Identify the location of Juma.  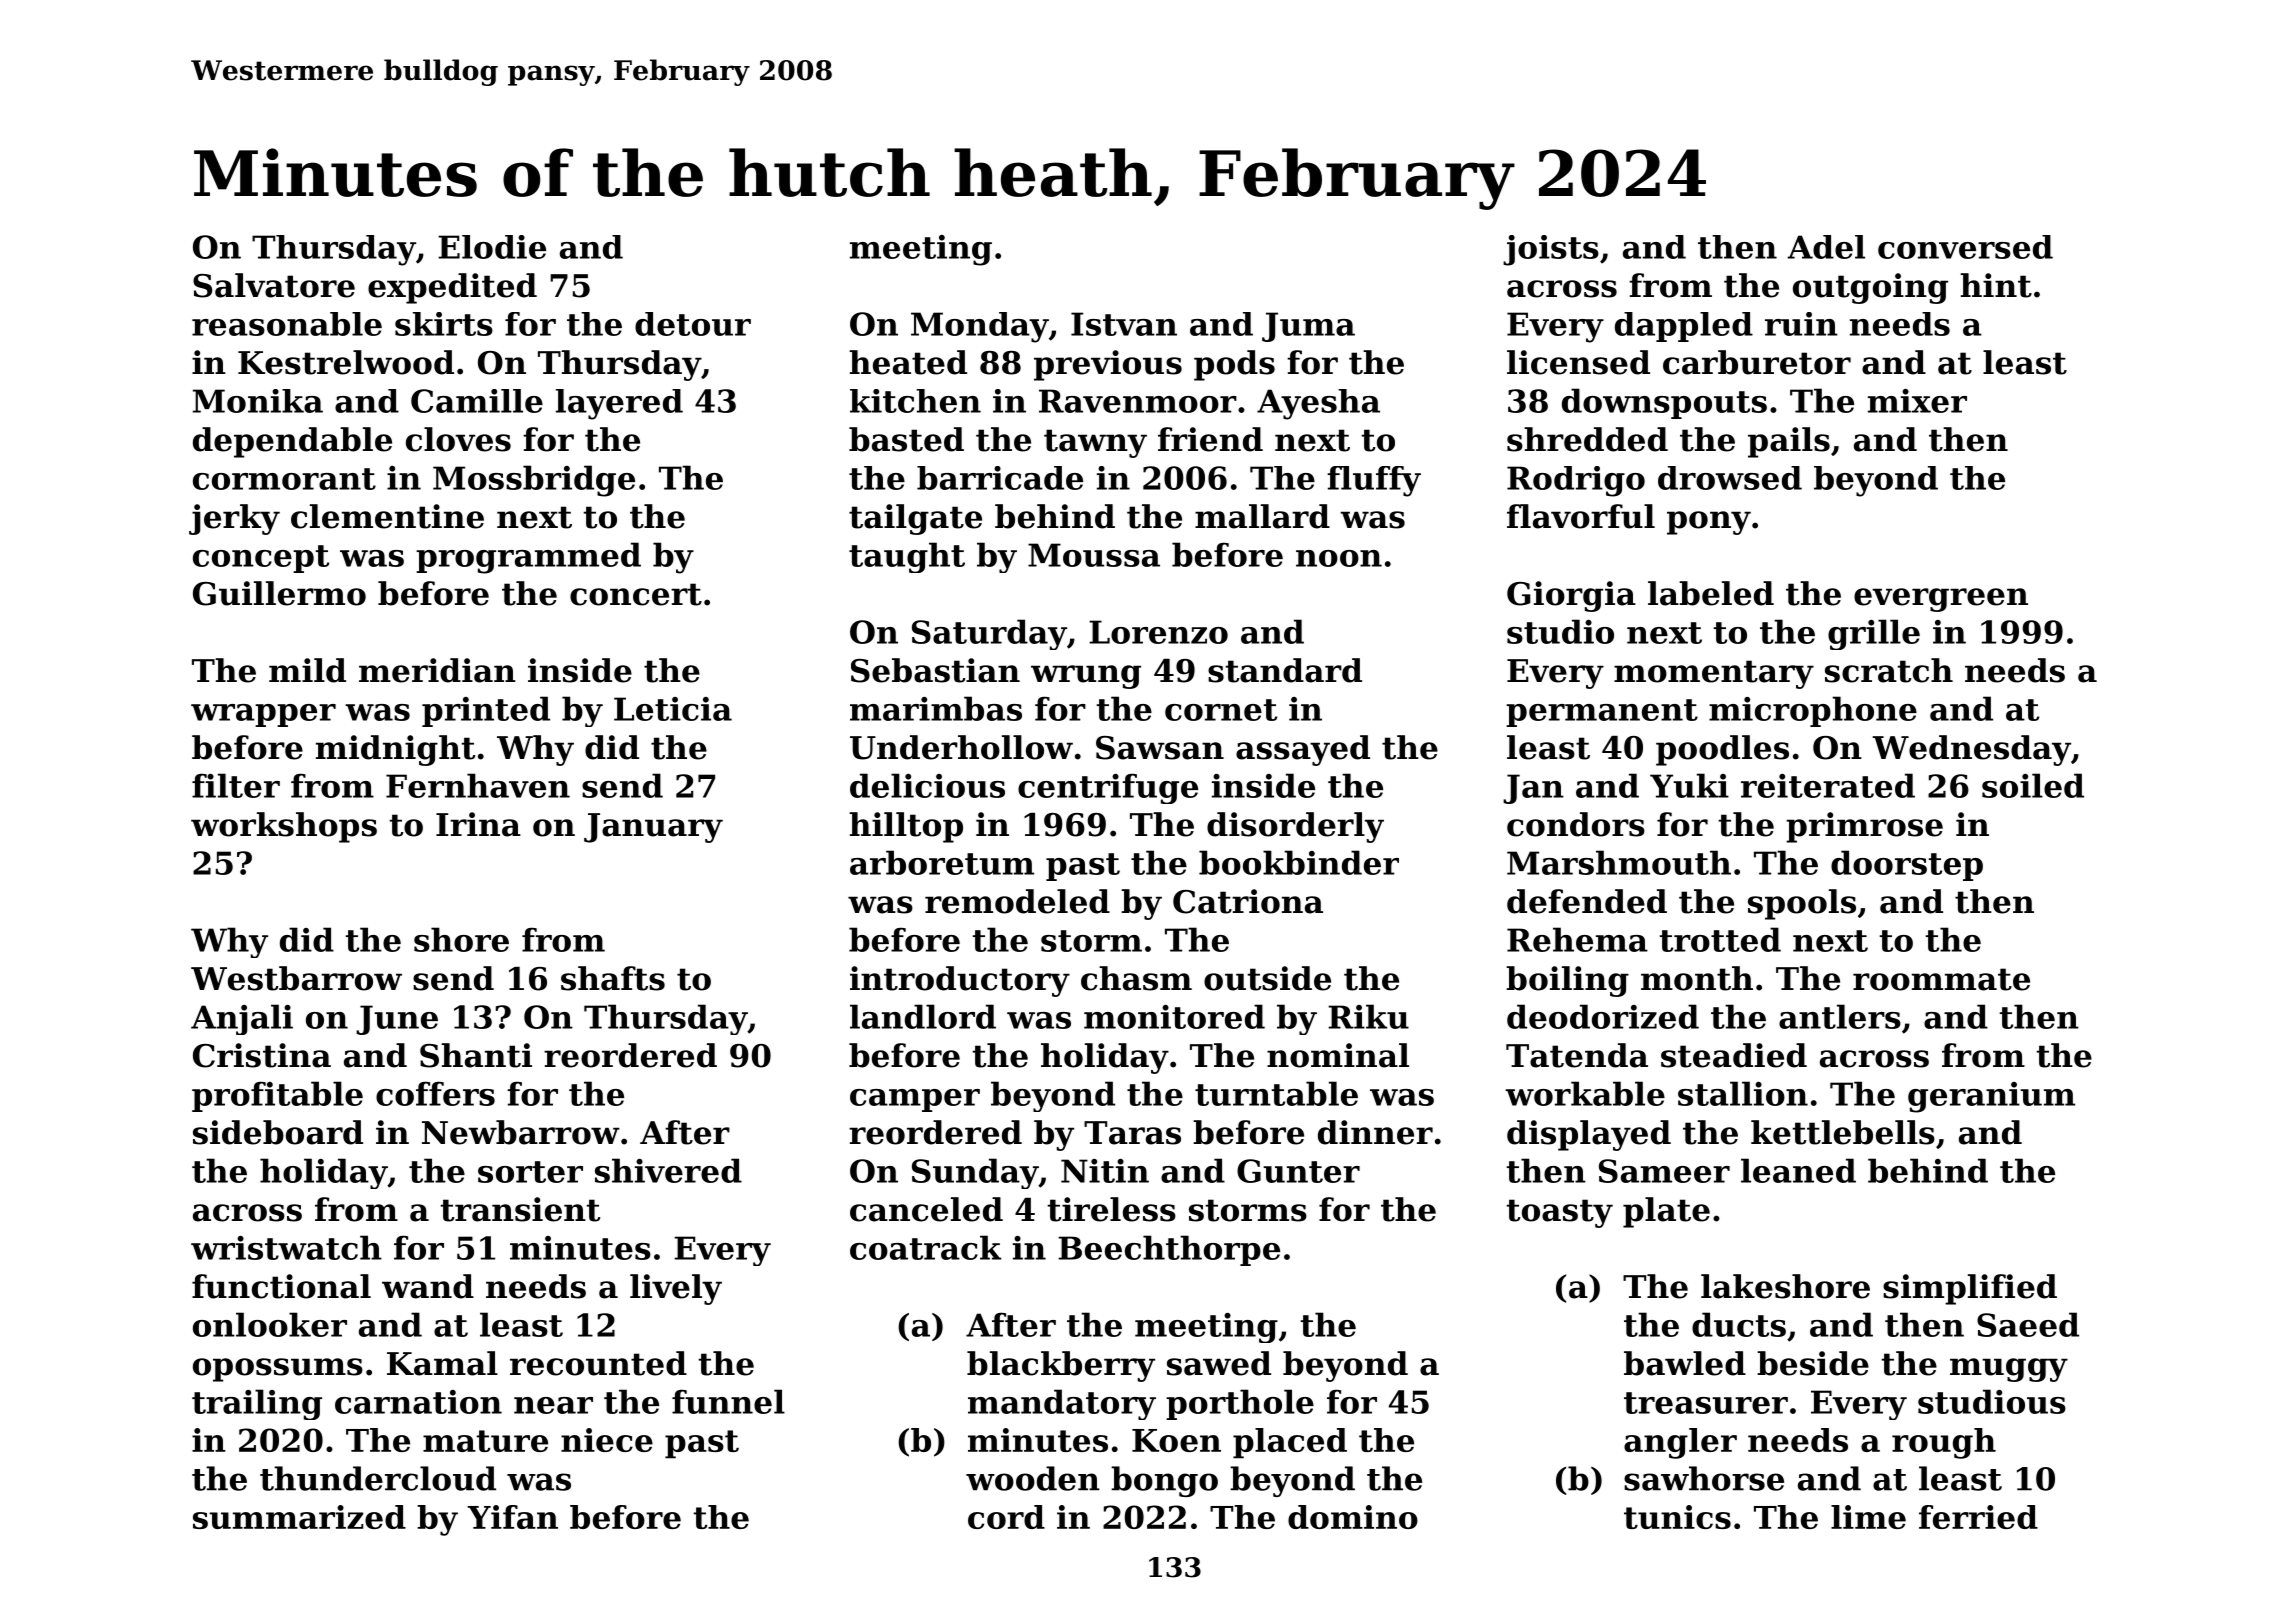
(1308, 327).
